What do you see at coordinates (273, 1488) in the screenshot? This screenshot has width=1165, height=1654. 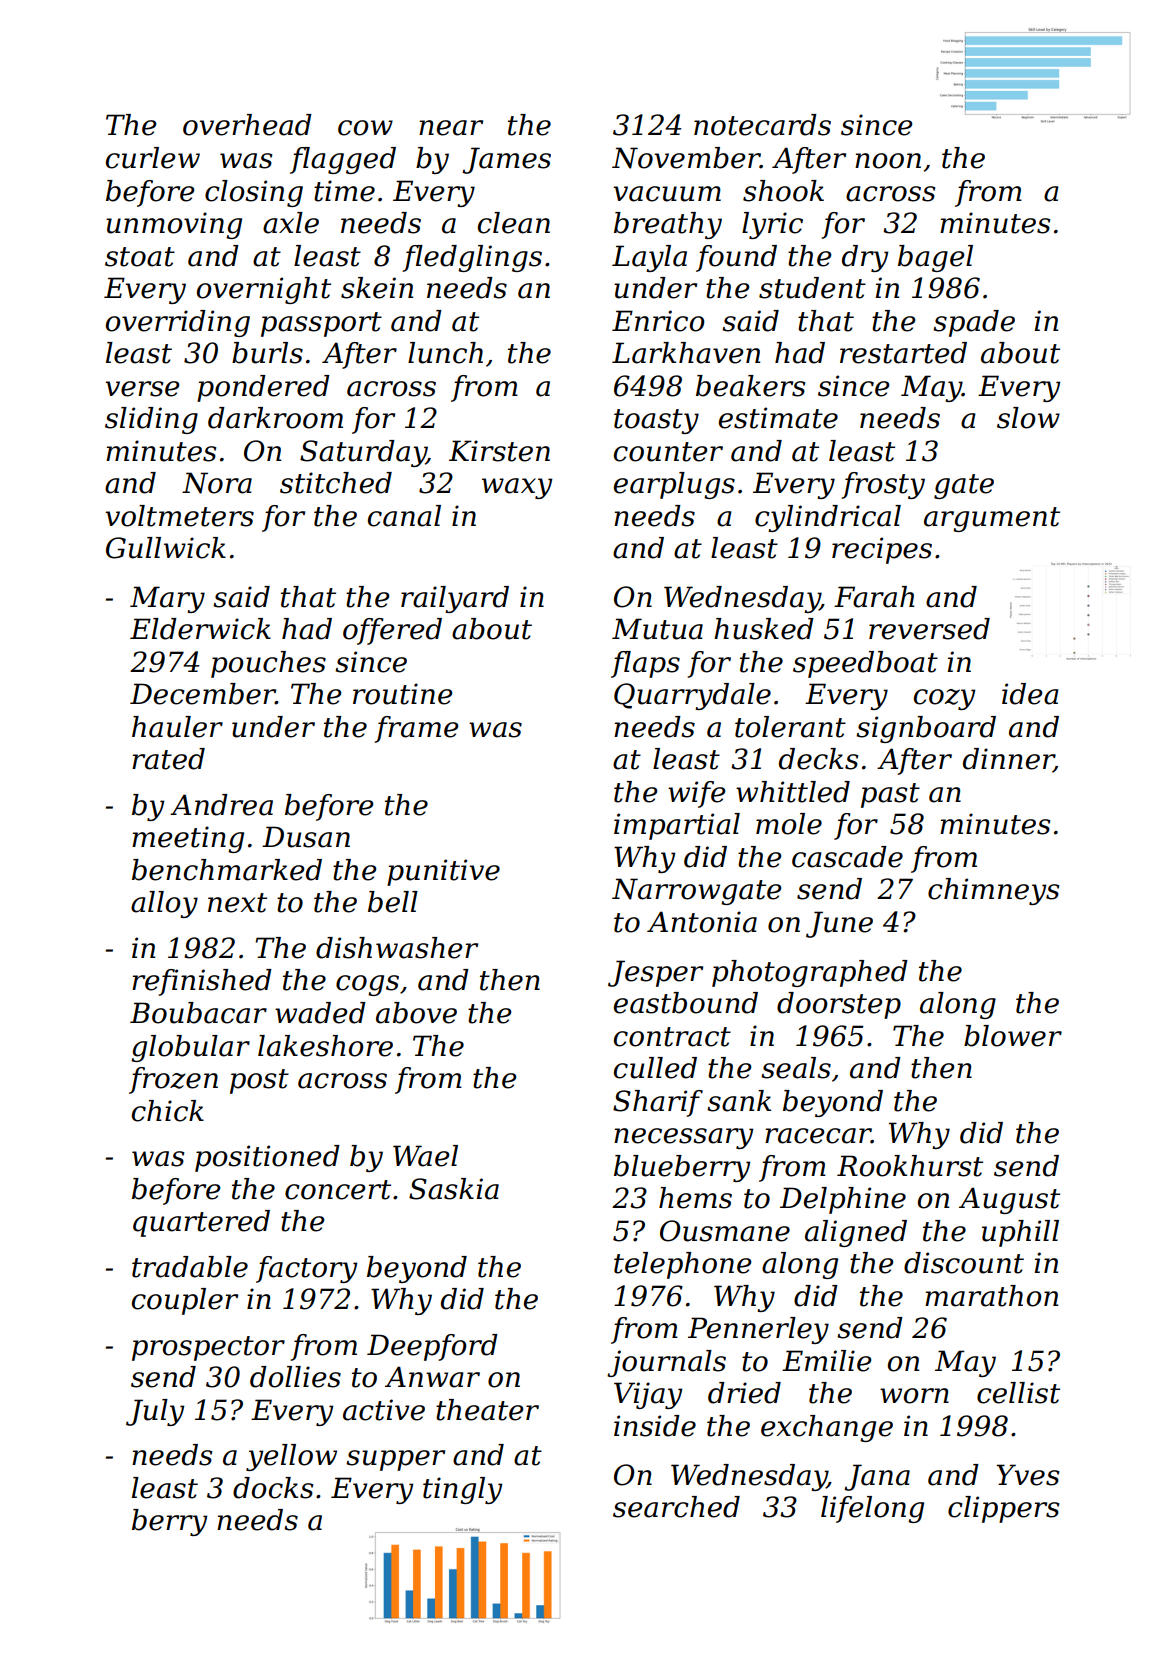 I see `docks` at bounding box center [273, 1488].
